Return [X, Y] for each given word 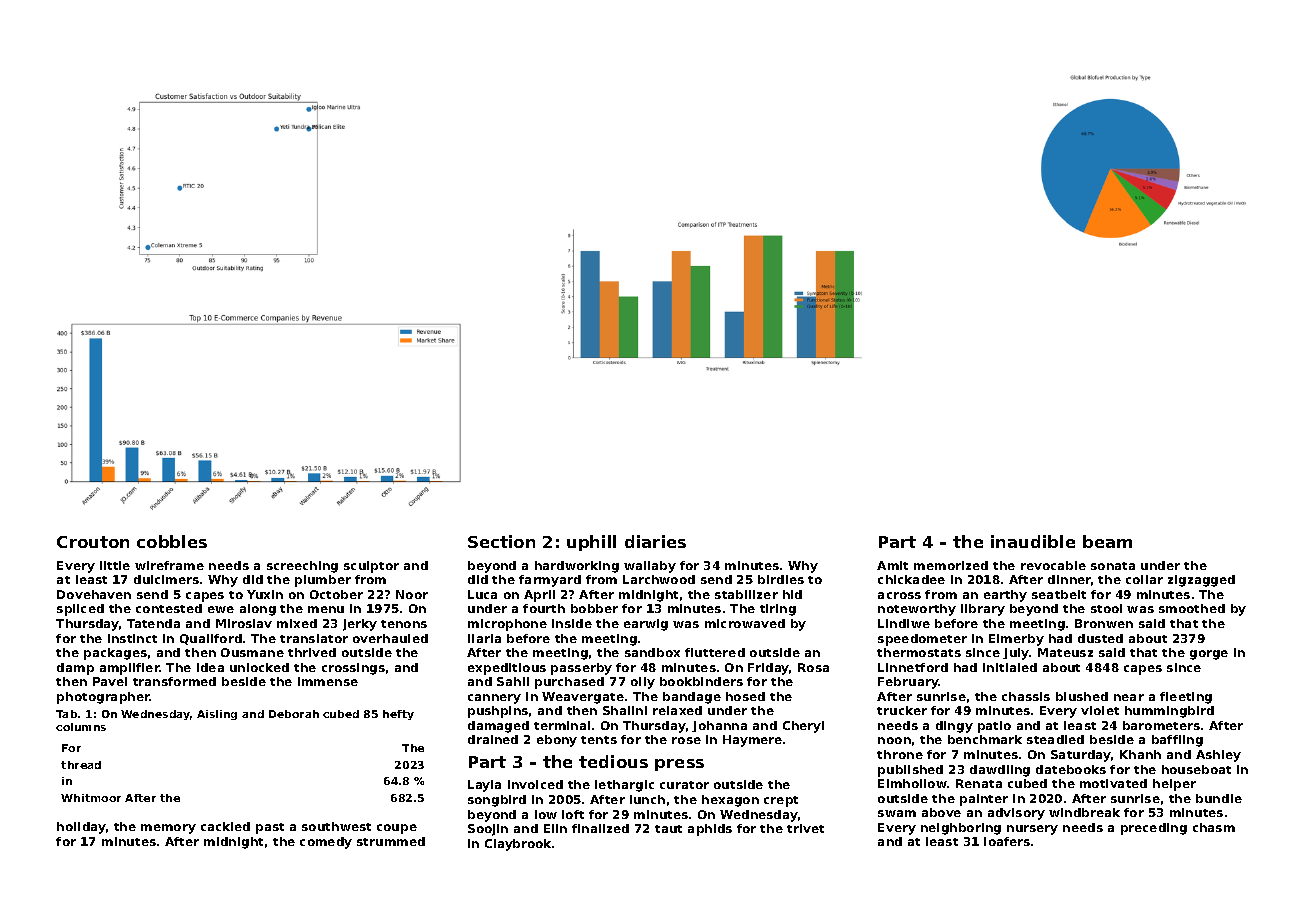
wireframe [169, 565]
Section [501, 541]
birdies [781, 579]
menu [326, 609]
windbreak [1084, 812]
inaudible [1033, 541]
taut [668, 829]
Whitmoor [91, 798]
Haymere [752, 741]
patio [994, 727]
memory [168, 829]
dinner [1069, 579]
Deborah [294, 714]
